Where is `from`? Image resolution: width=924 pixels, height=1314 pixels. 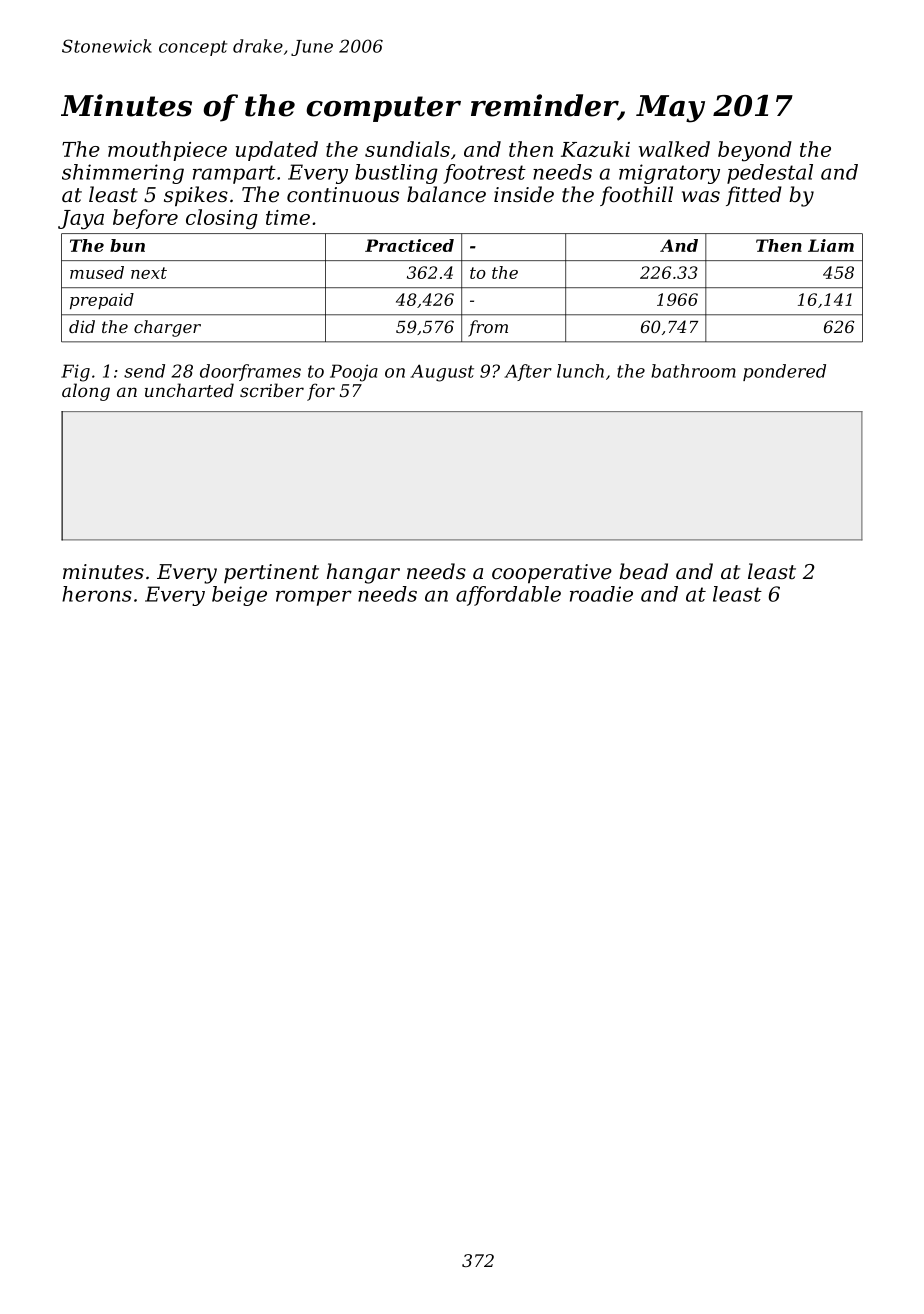 from is located at coordinates (488, 328).
